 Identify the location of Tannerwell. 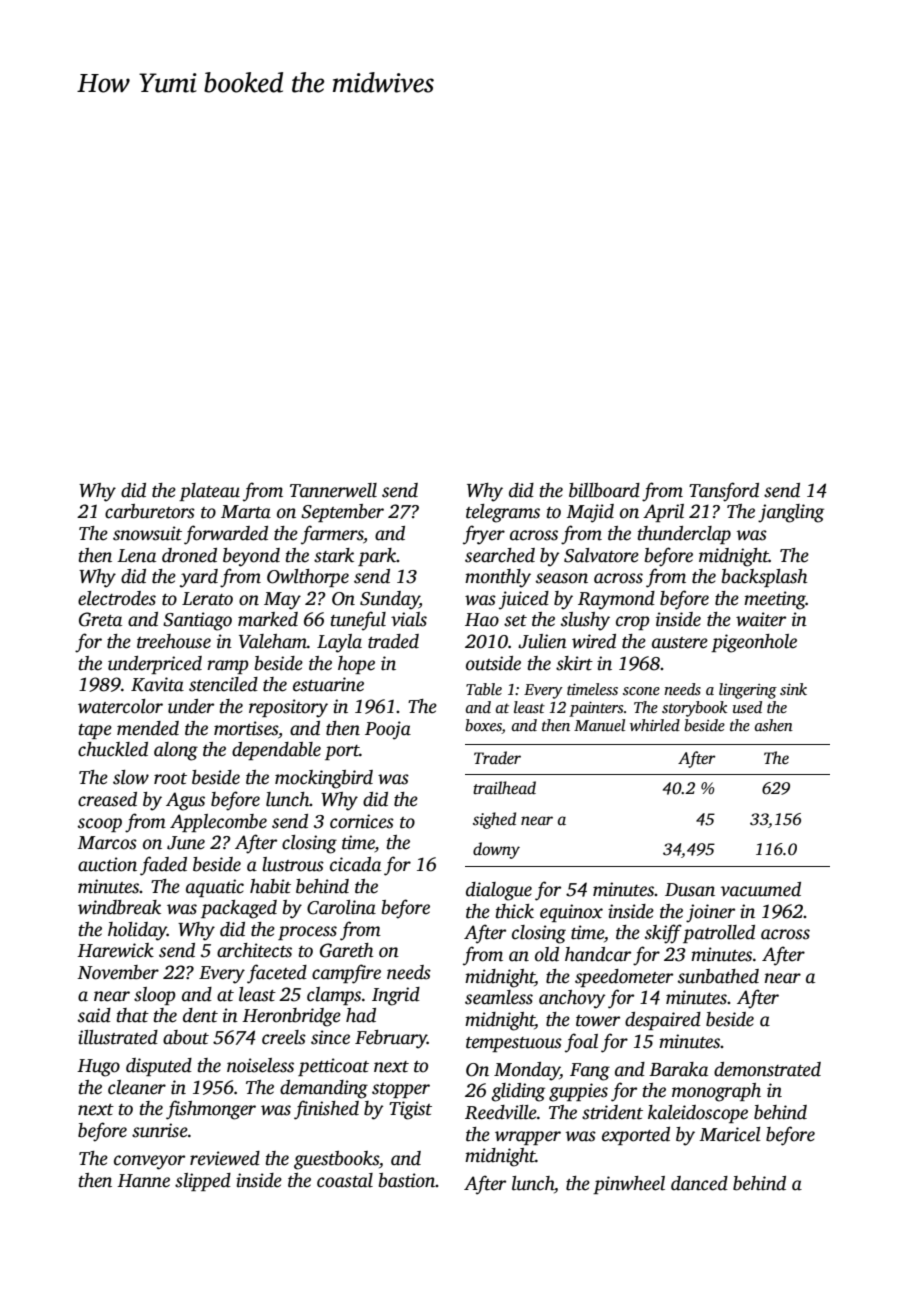
(333, 490).
